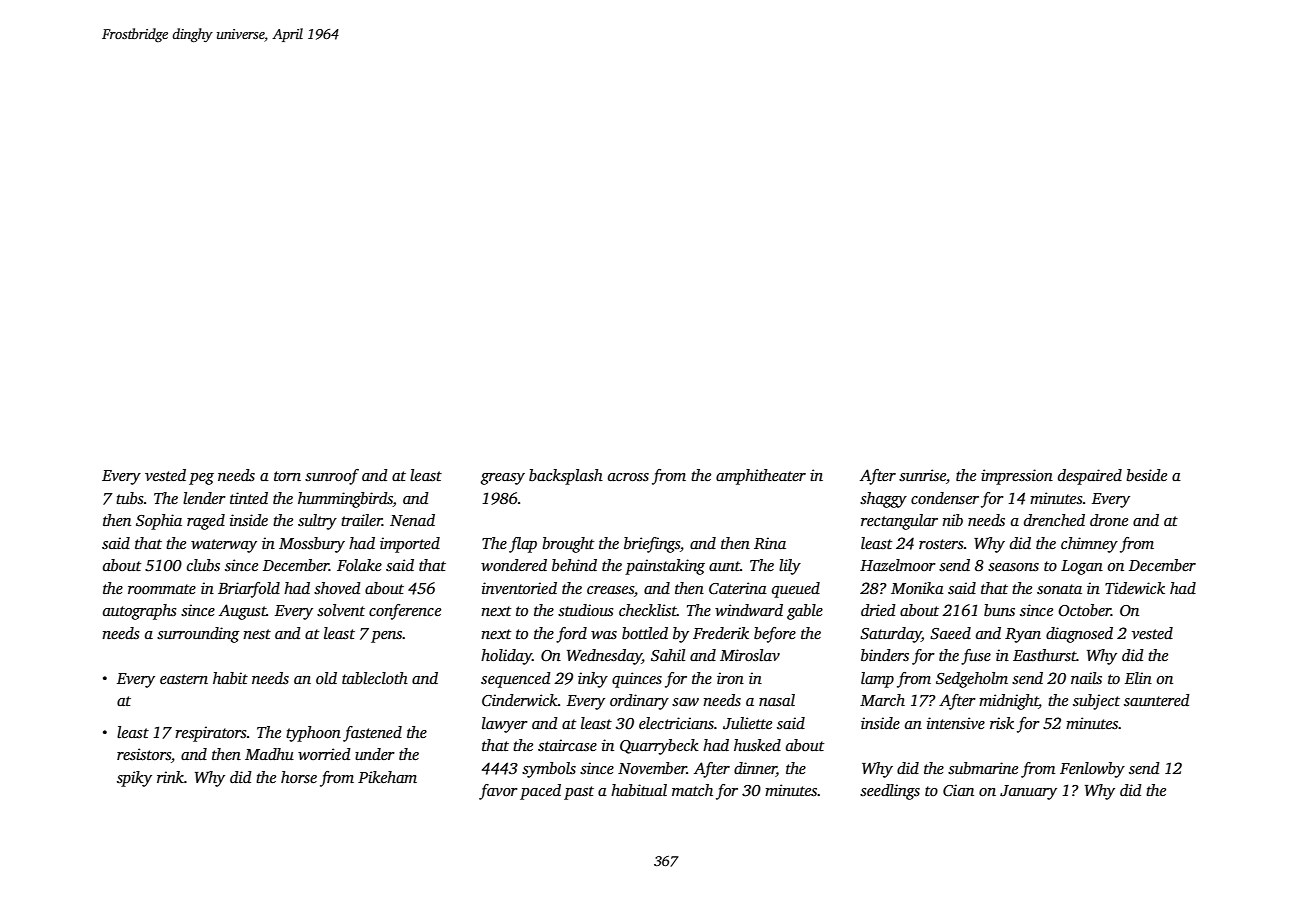  I want to click on rectangular, so click(899, 522).
